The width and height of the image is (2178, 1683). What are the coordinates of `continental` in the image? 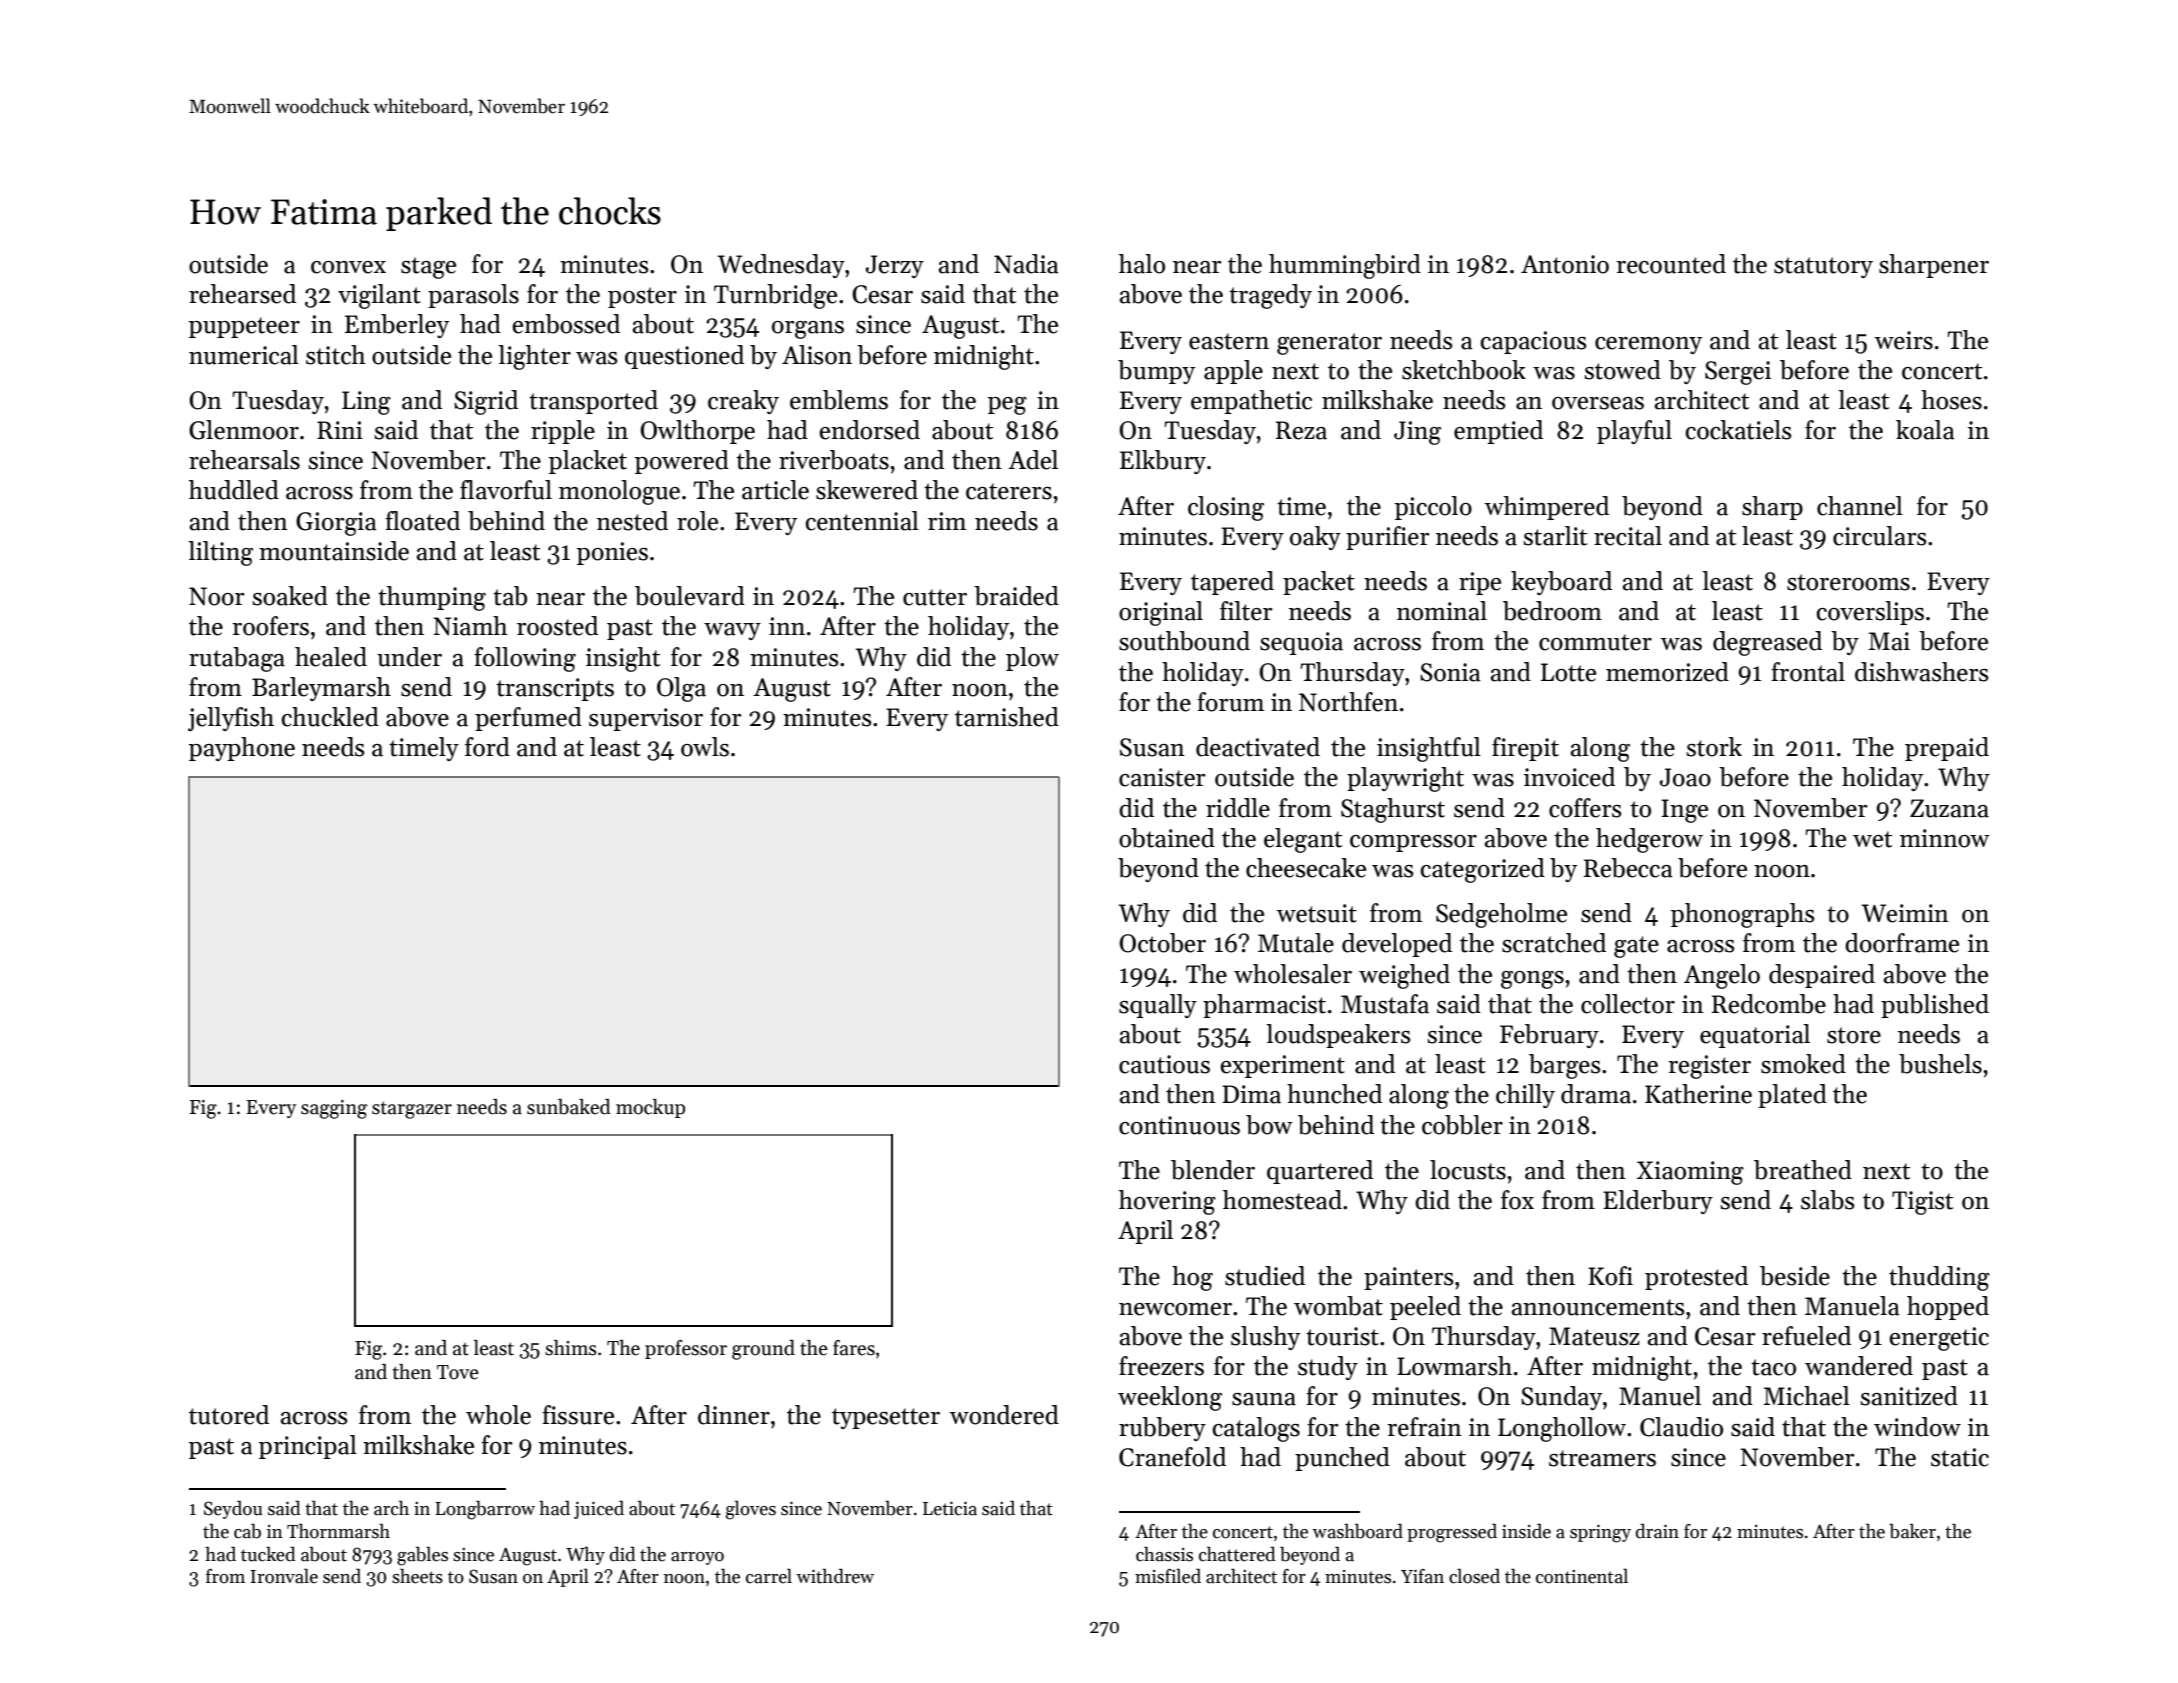 It's located at (1582, 1576).
